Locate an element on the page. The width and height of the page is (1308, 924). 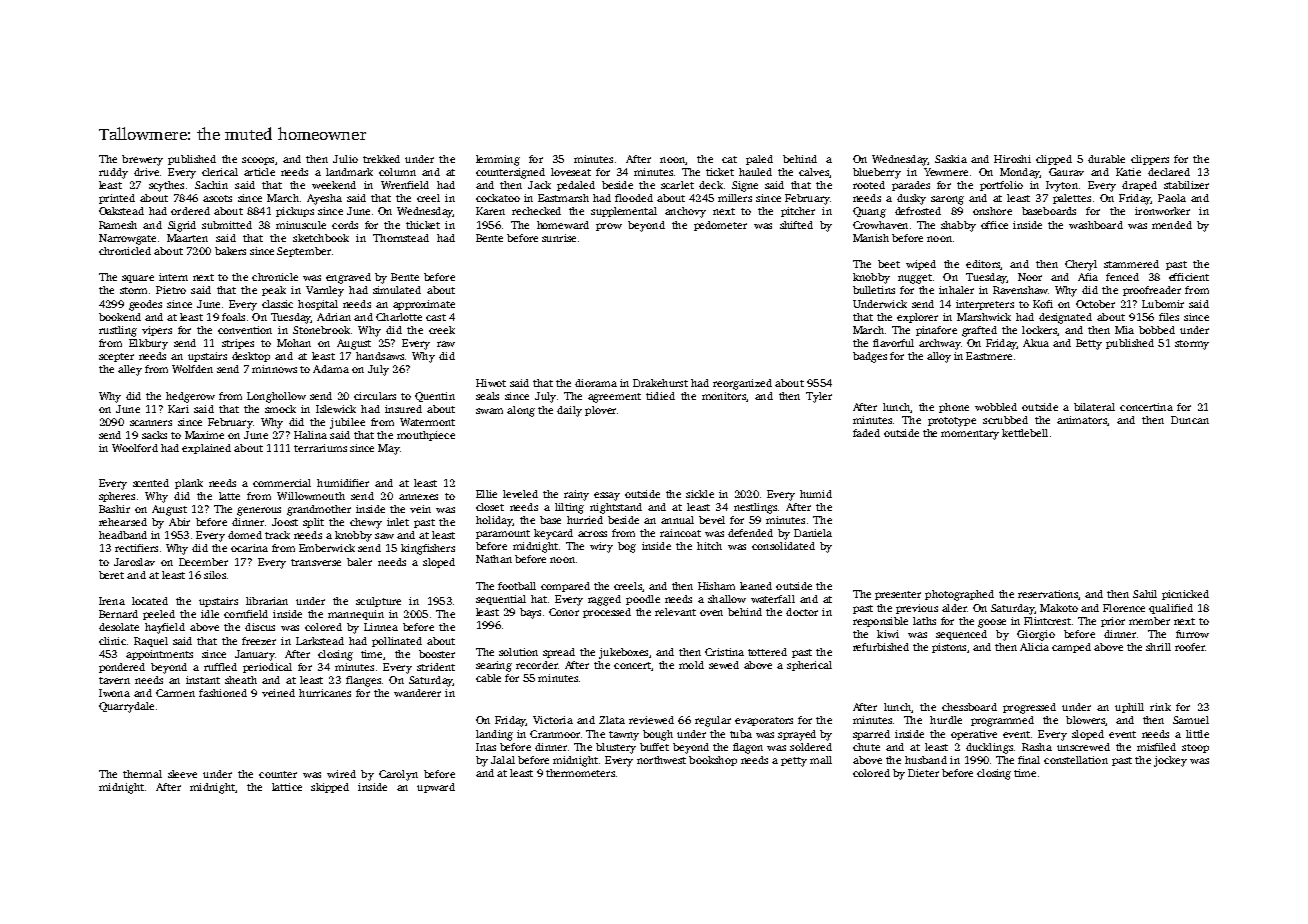
kettlebell is located at coordinates (1025, 433).
